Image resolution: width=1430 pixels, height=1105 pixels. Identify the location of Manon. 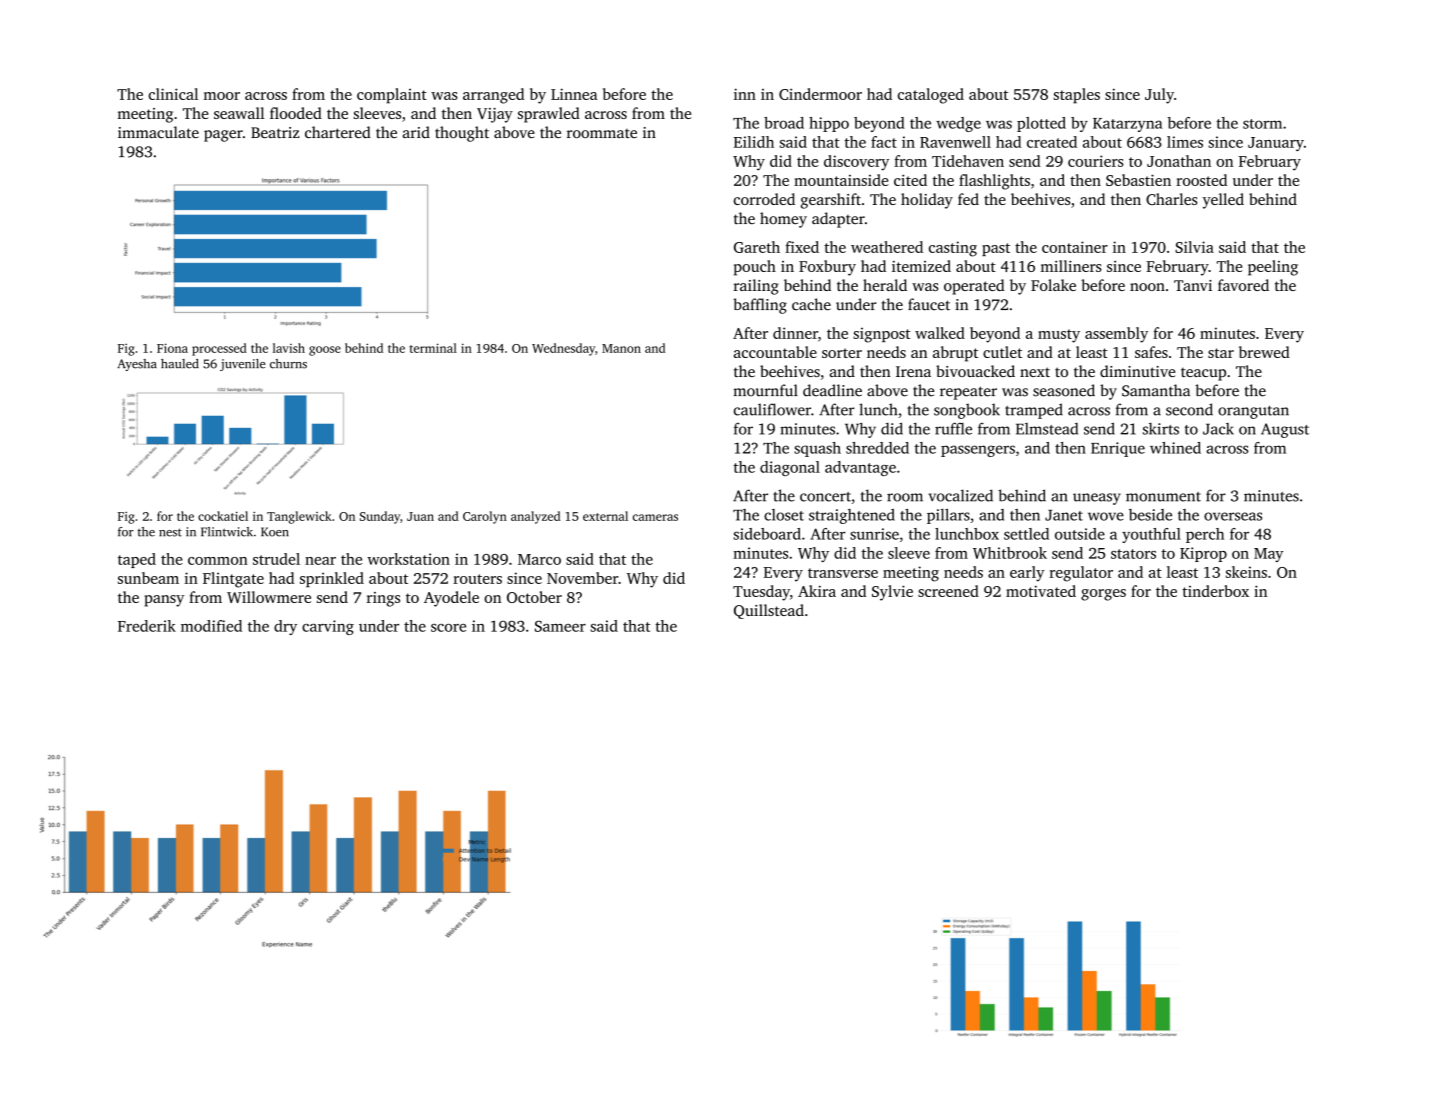
(621, 348).
